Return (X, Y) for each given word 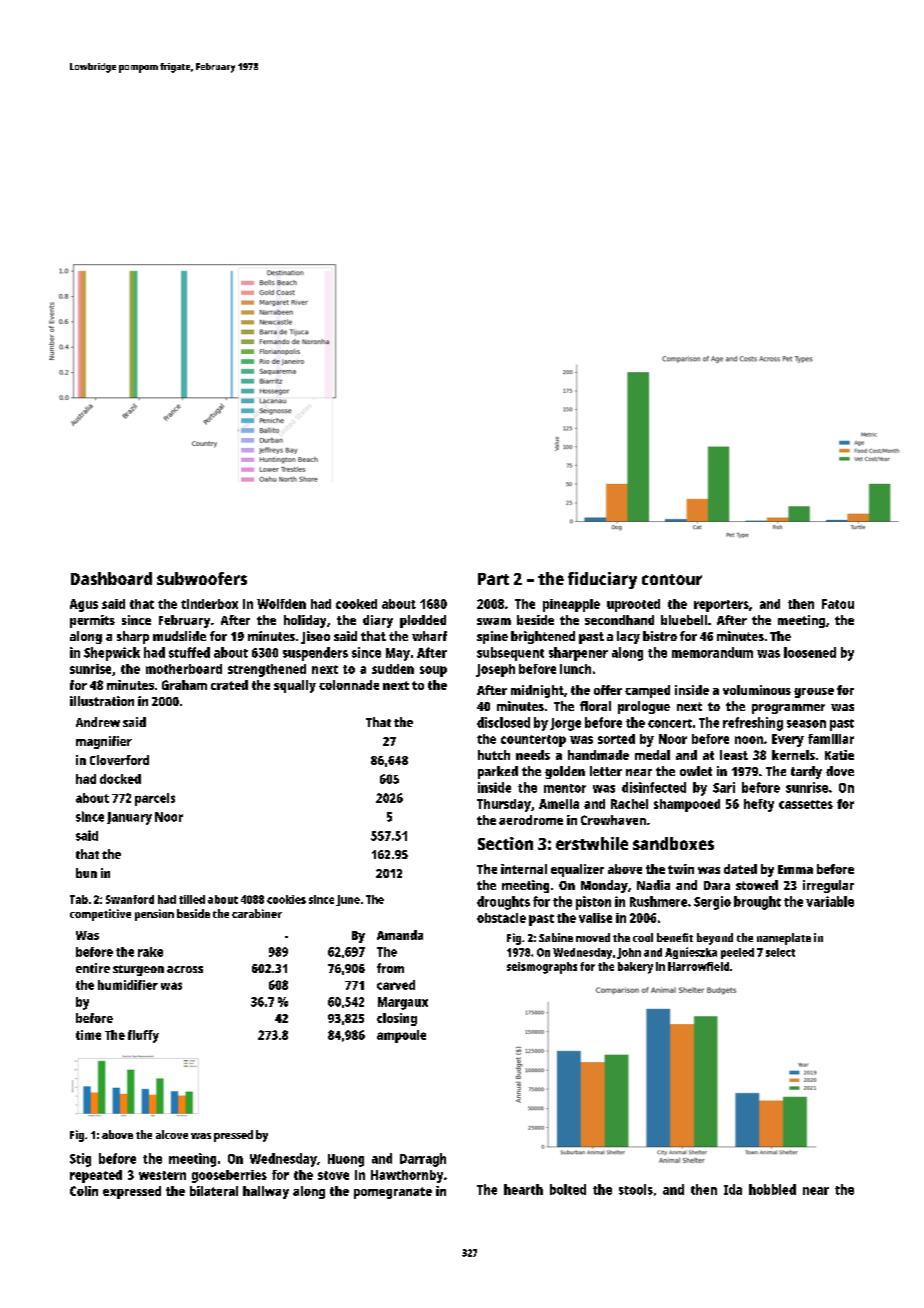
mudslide (179, 636)
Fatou (838, 604)
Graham (184, 685)
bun (86, 873)
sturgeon (138, 970)
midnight (537, 691)
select (780, 952)
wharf (429, 636)
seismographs (542, 968)
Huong (346, 1160)
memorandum (712, 652)
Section (505, 843)
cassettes (806, 804)
